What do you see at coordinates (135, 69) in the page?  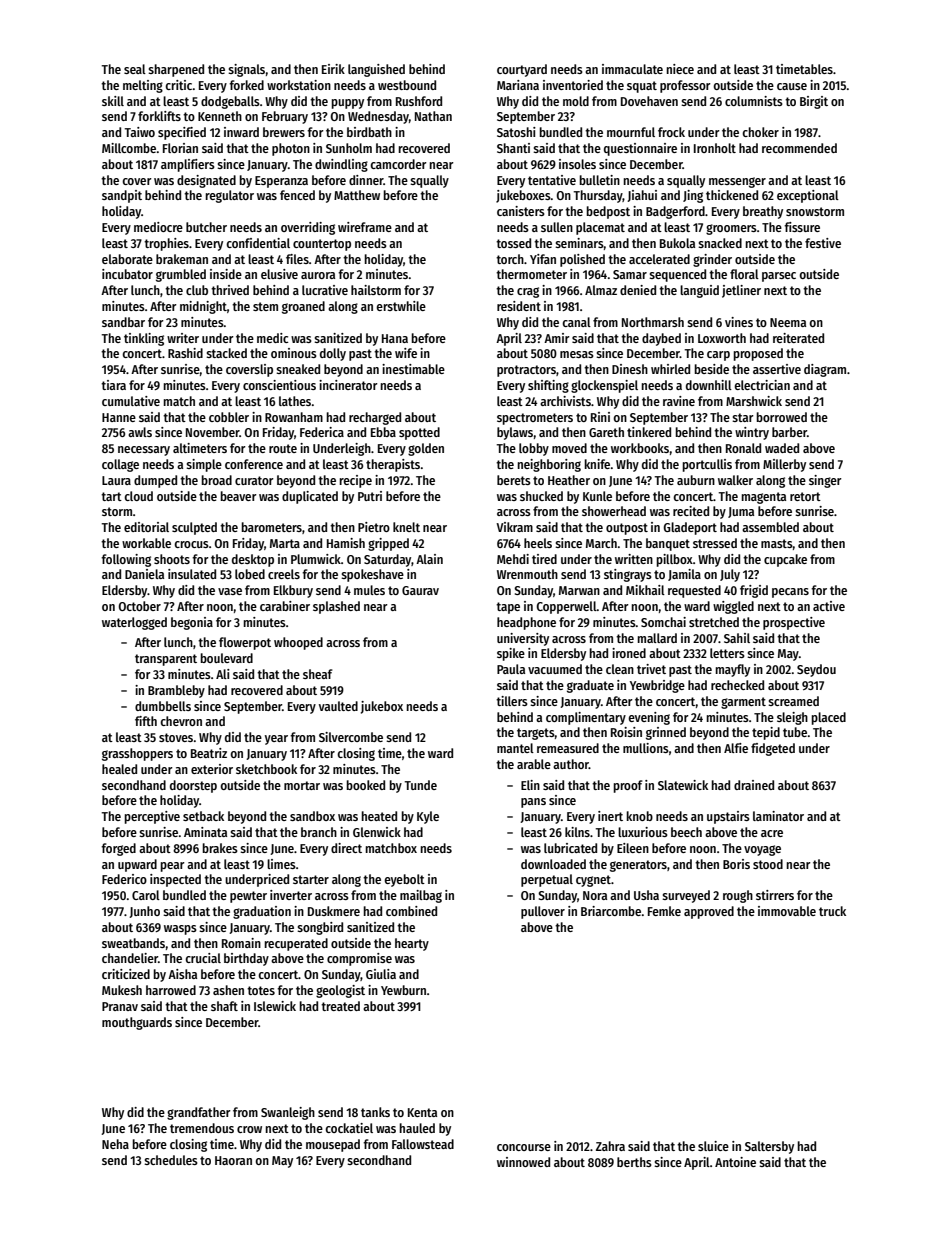 I see `seal` at bounding box center [135, 69].
